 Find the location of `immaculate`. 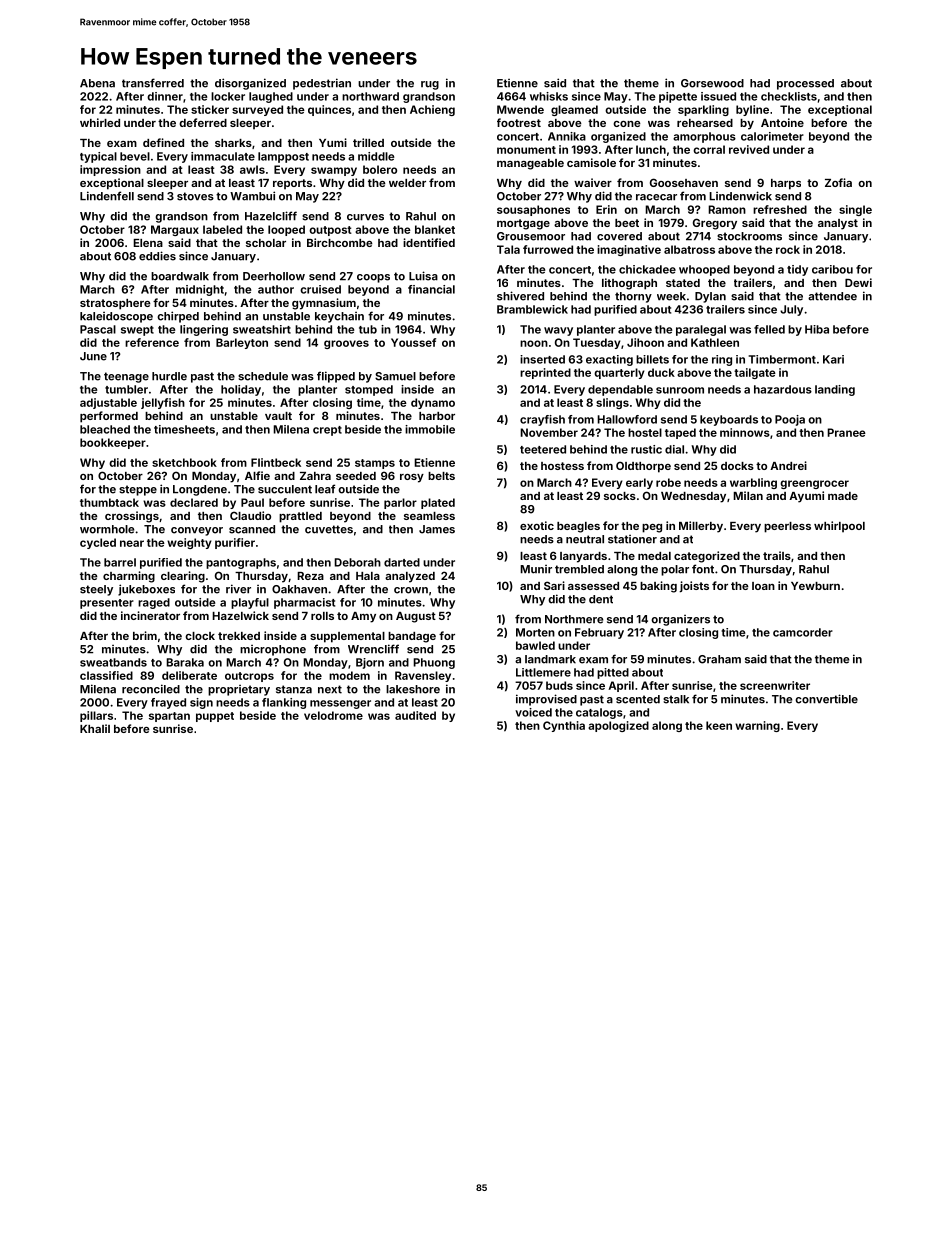

immaculate is located at coordinates (223, 156).
